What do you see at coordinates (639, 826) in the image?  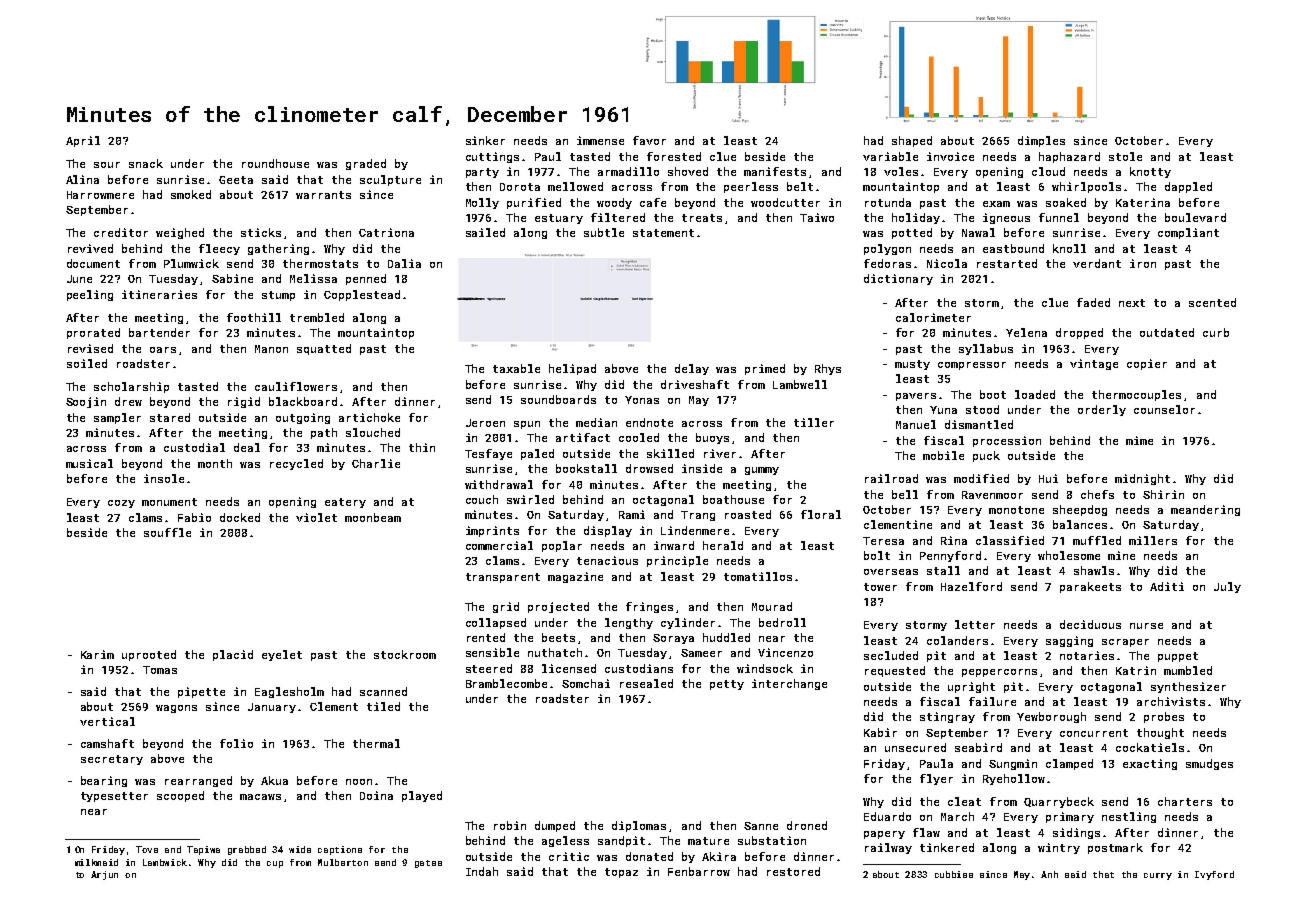 I see `diplomas` at bounding box center [639, 826].
